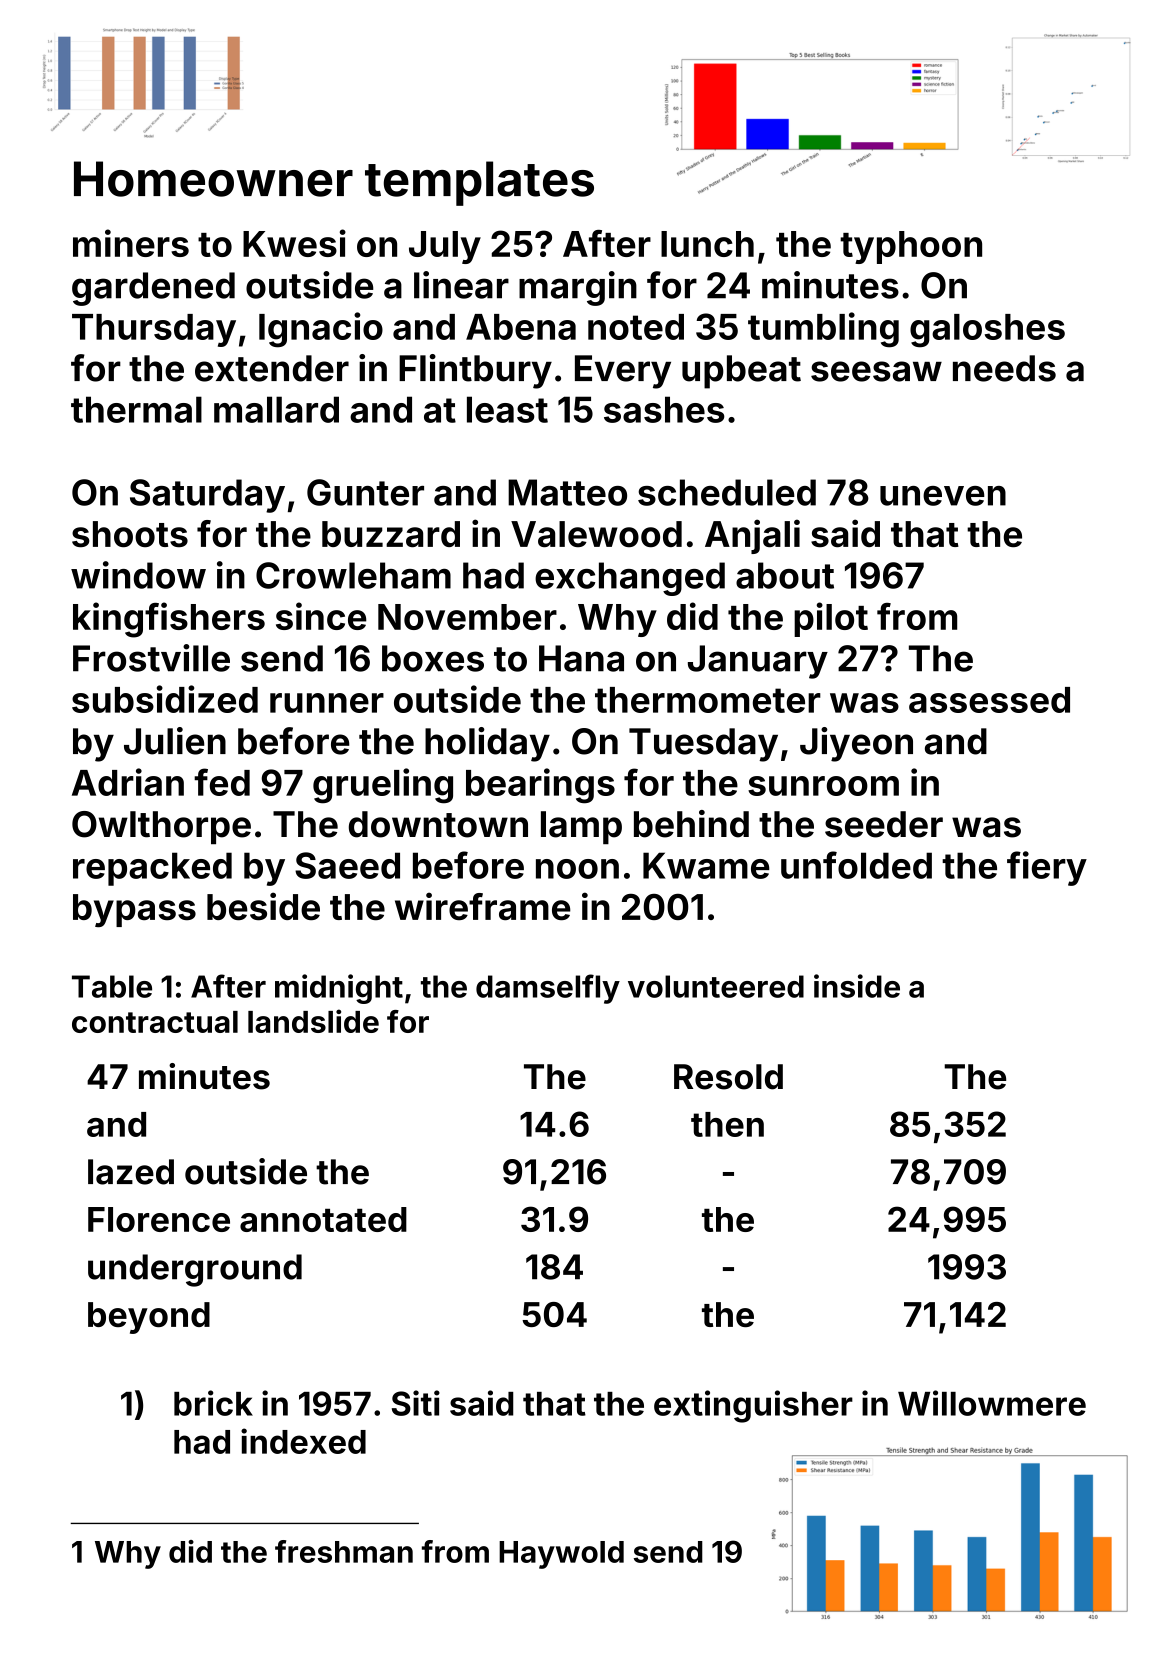 The width and height of the page is (1165, 1654). What do you see at coordinates (992, 1403) in the page?
I see `Willowmere` at bounding box center [992, 1403].
